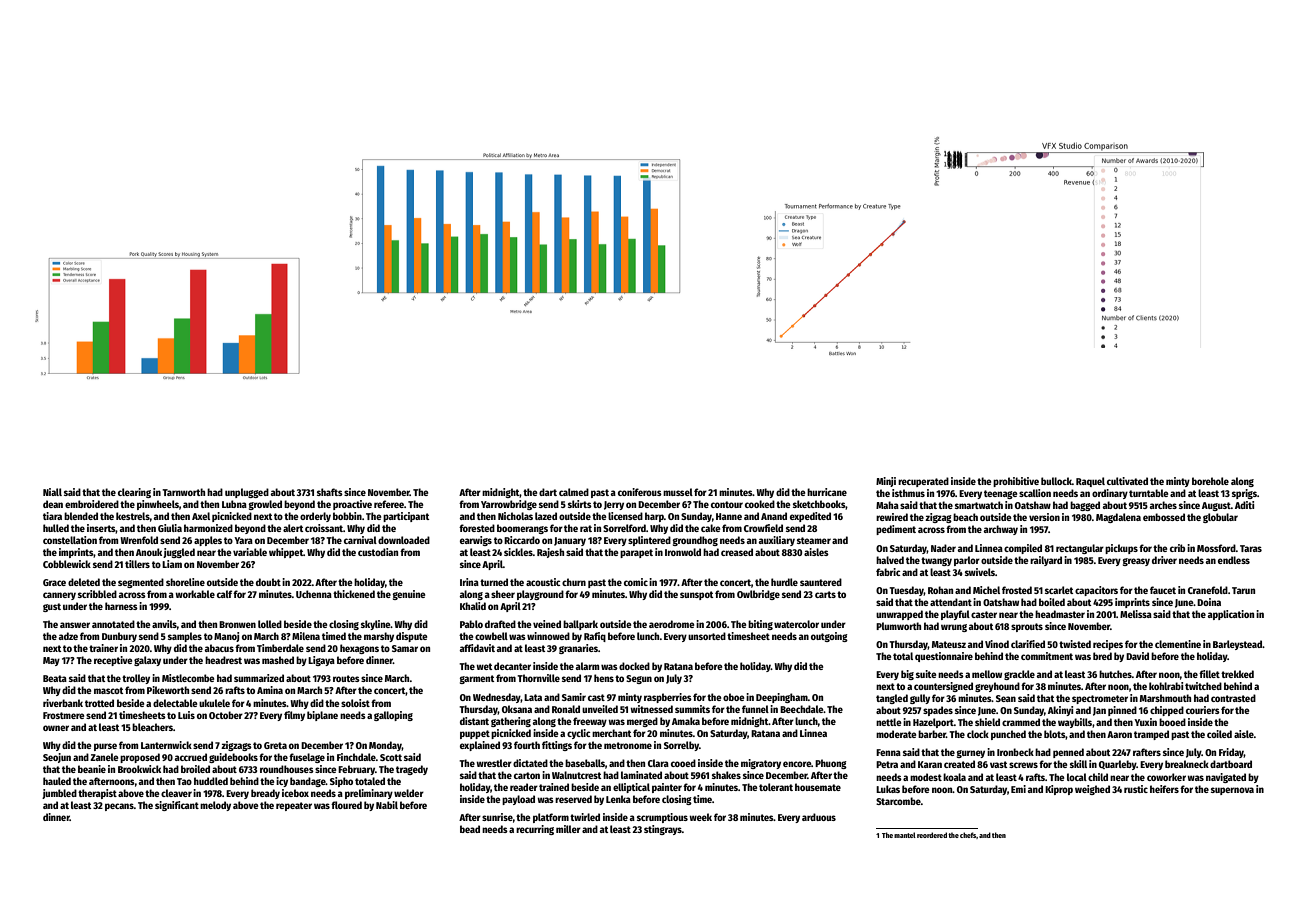 This screenshot has width=1308, height=924. Describe the element at coordinates (470, 829) in the screenshot. I see `bead` at that location.
